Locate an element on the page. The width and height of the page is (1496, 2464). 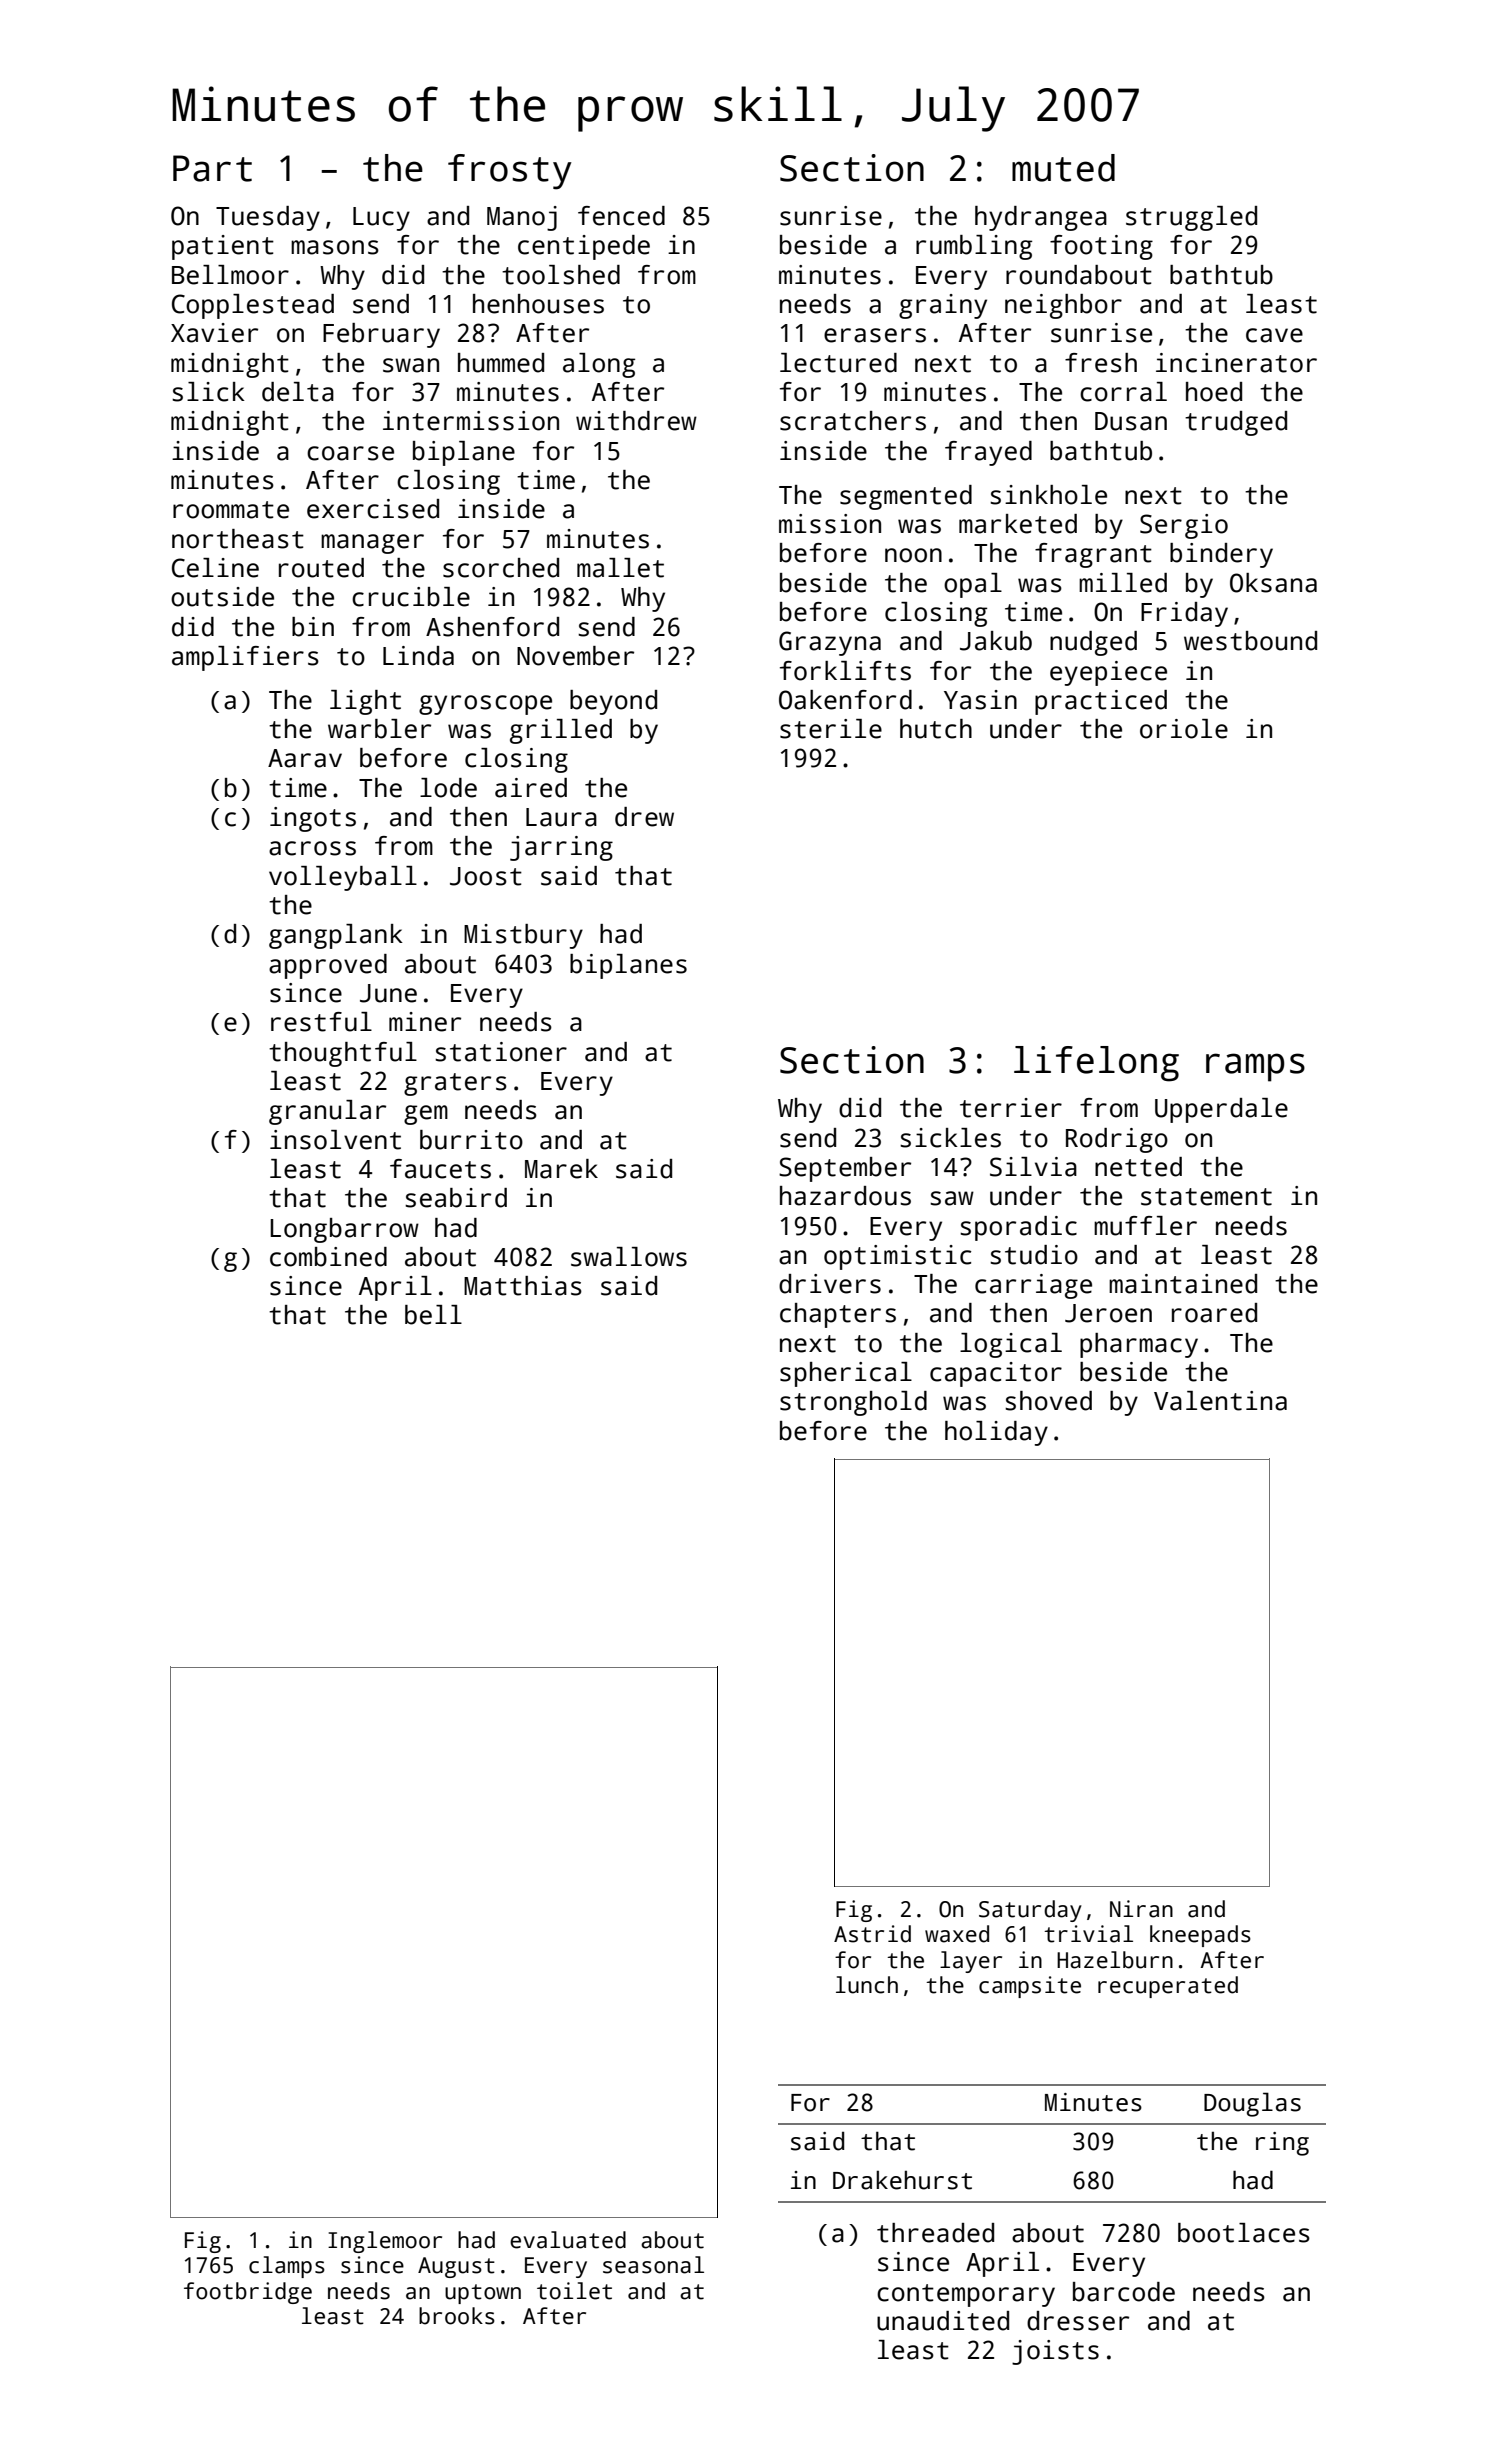
Astrid is located at coordinates (872, 1934).
